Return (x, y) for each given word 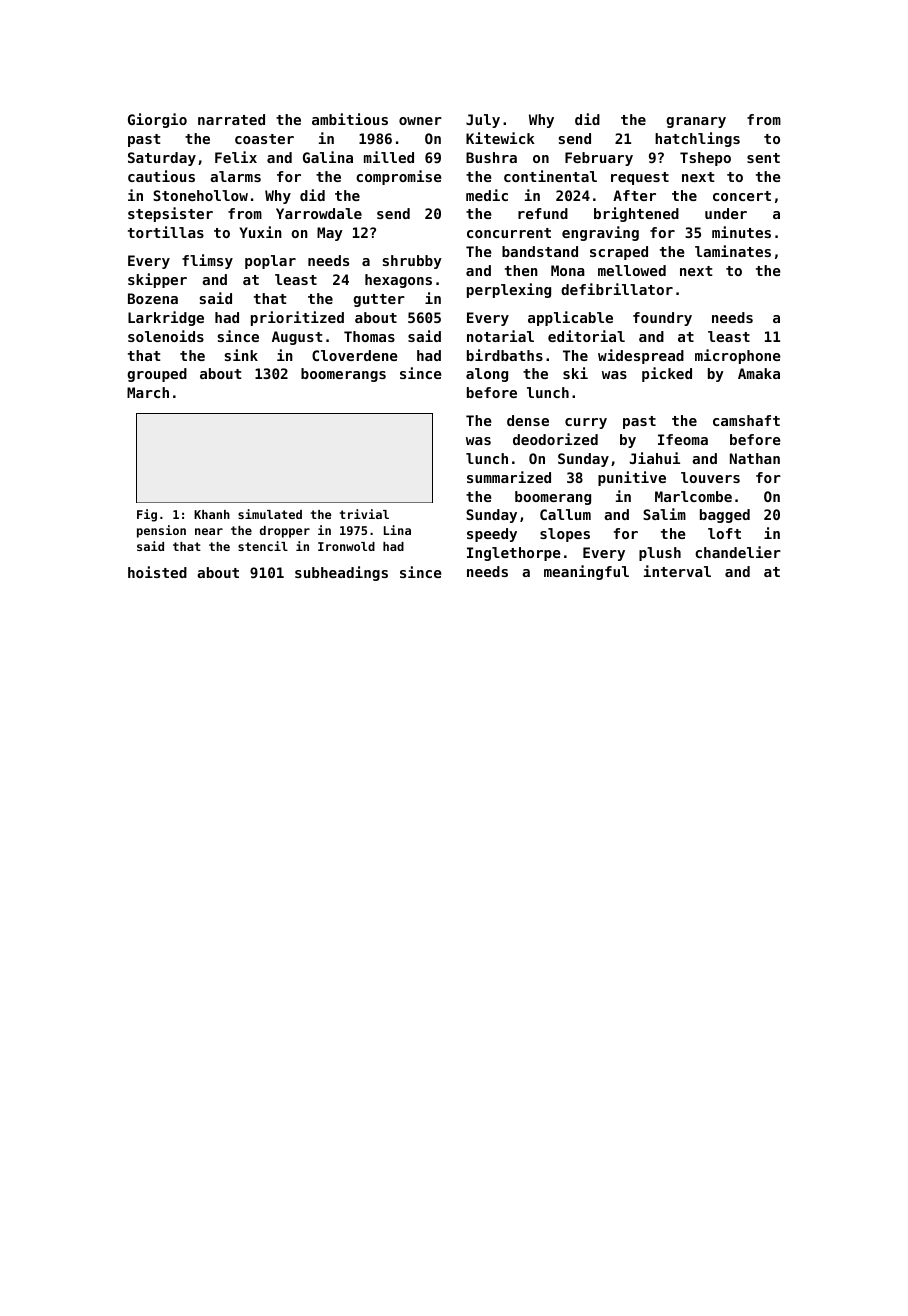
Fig (147, 515)
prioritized (297, 318)
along (487, 375)
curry (586, 423)
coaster (264, 139)
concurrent (509, 233)
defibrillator (617, 289)
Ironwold (346, 546)
